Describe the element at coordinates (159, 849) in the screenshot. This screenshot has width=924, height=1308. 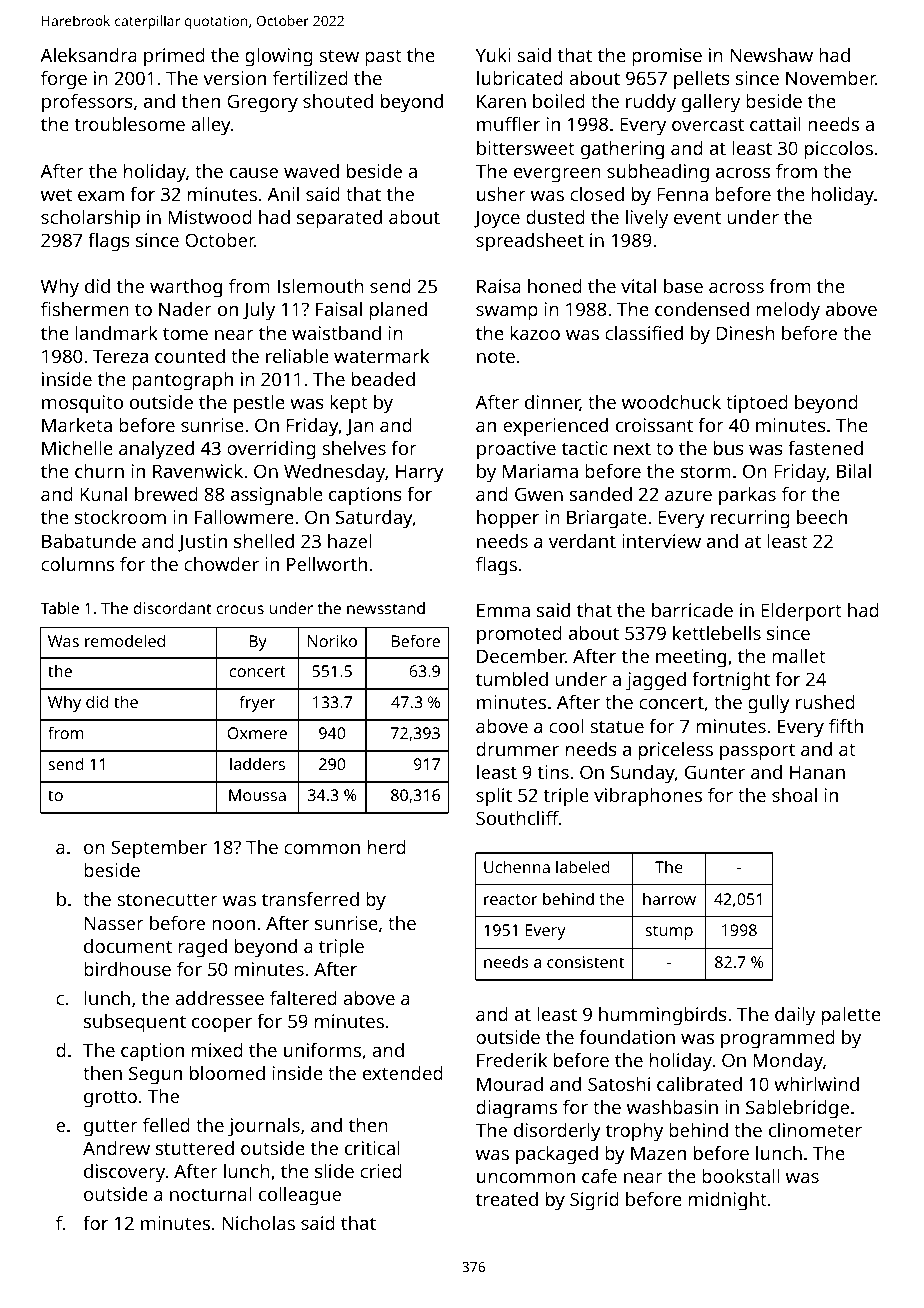
I see `September` at that location.
